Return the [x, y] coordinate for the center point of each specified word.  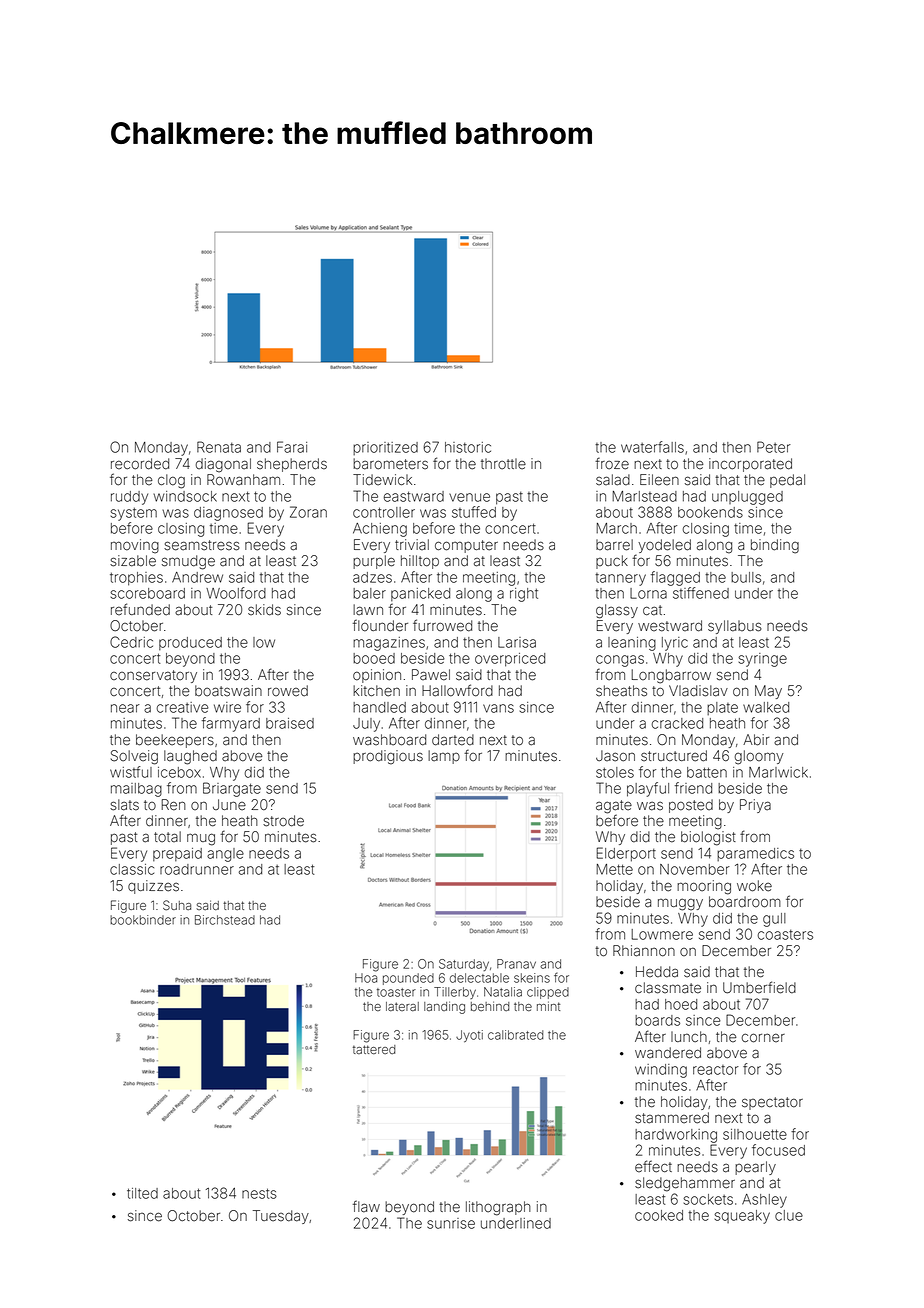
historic [468, 447]
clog [171, 481]
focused [778, 1150]
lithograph [498, 1208]
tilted [142, 1193]
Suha [177, 905]
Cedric [131, 642]
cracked [677, 723]
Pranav [516, 964]
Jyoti [469, 1036]
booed [374, 658]
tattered [374, 1049]
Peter [774, 447]
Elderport [626, 854]
